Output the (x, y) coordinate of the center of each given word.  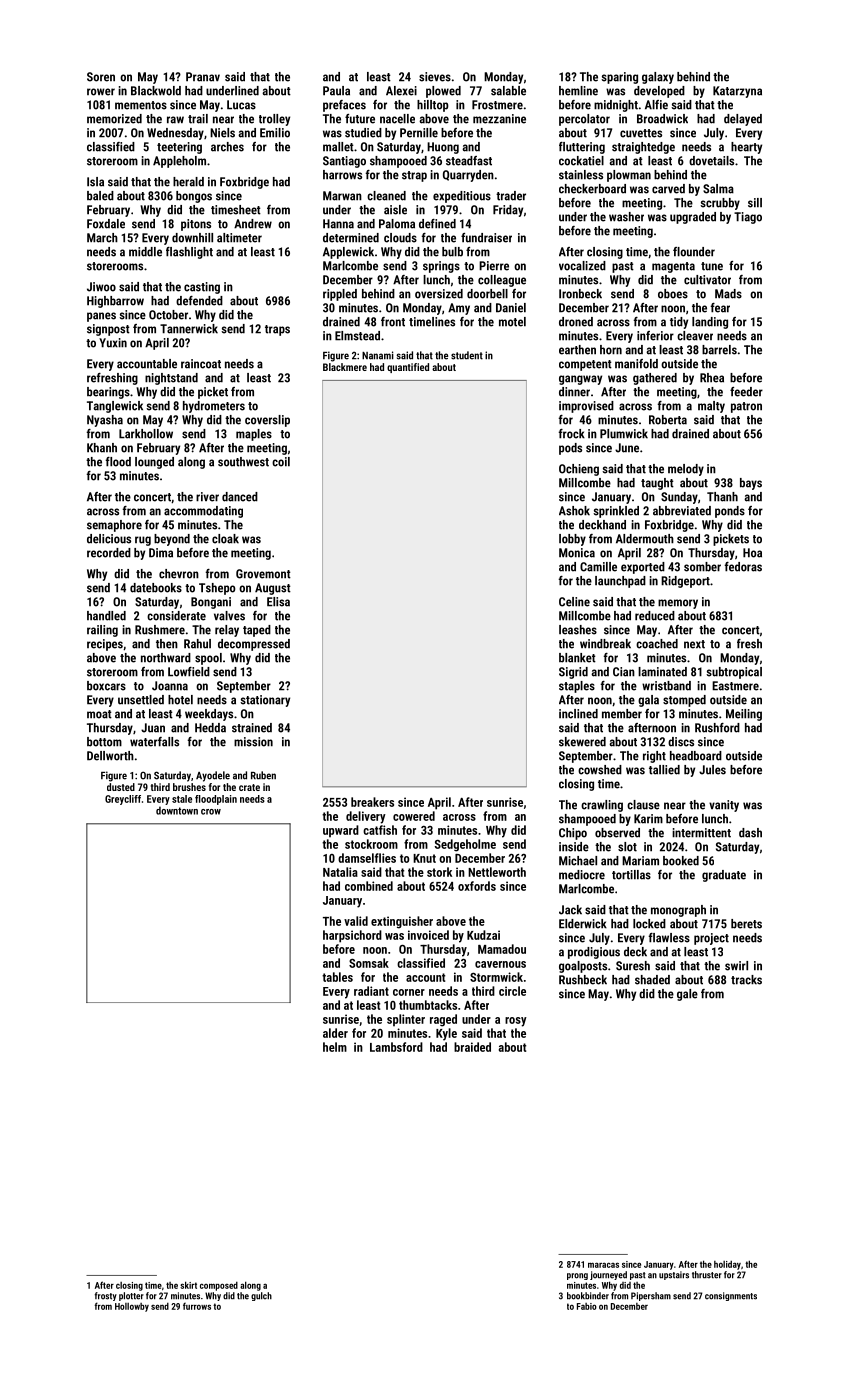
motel (512, 322)
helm (335, 1047)
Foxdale (106, 224)
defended (199, 301)
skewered (582, 742)
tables (337, 977)
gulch (261, 1296)
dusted (121, 787)
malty (711, 407)
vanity (724, 806)
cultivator (707, 280)
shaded (652, 980)
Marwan (342, 196)
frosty (106, 1296)
